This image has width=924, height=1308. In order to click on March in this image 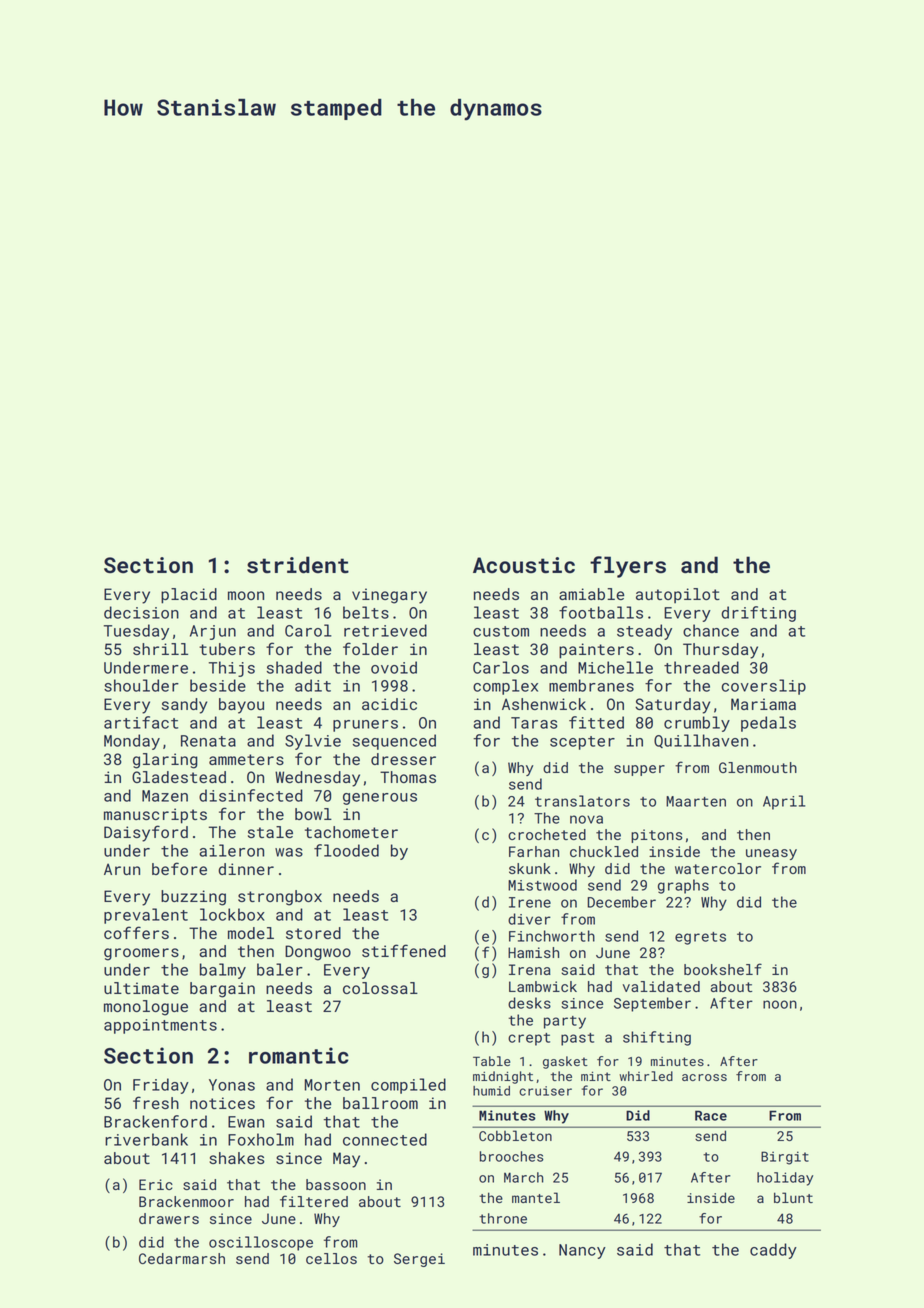, I will do `click(523, 1177)`.
